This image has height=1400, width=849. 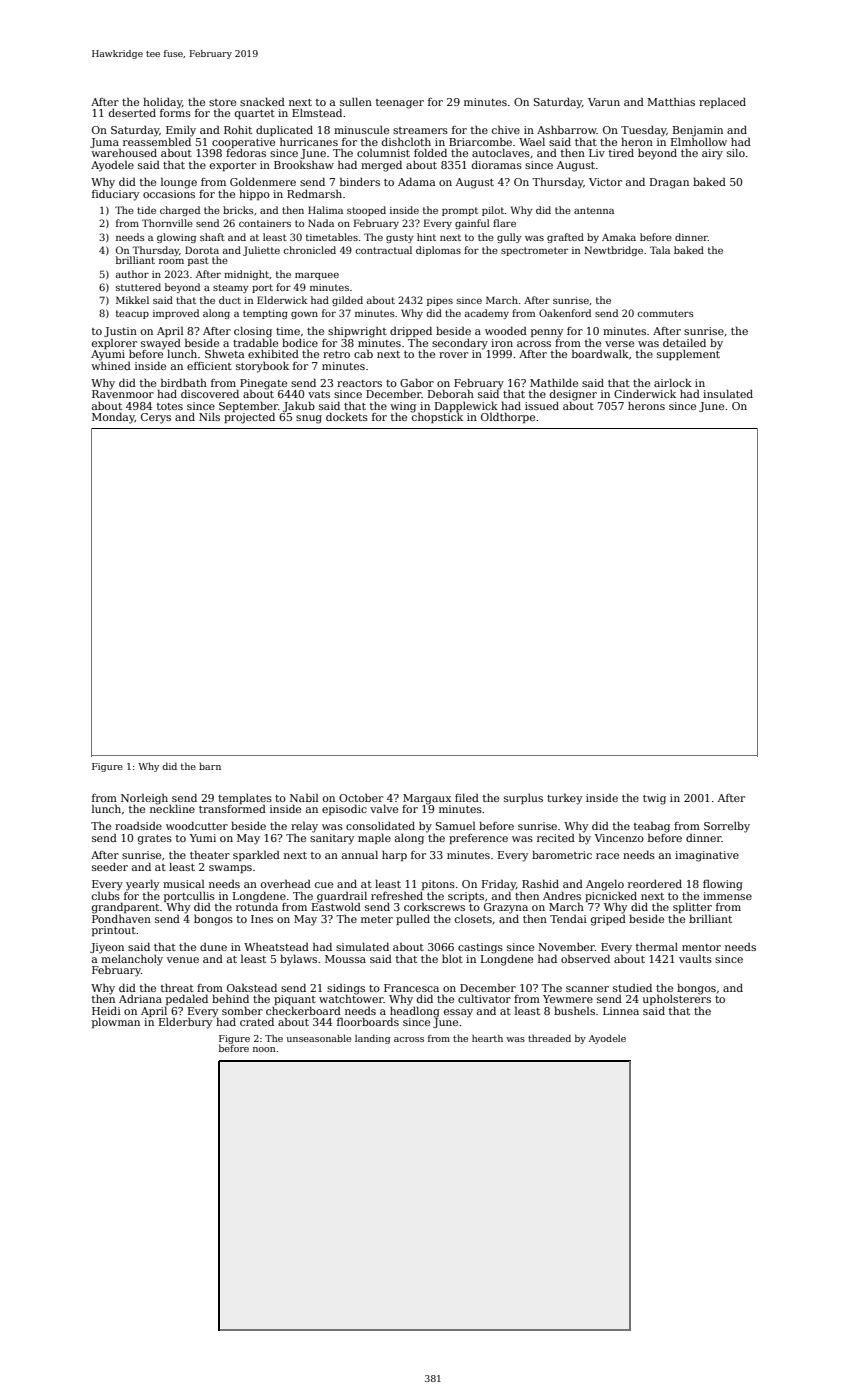 I want to click on chronicled, so click(x=310, y=250).
